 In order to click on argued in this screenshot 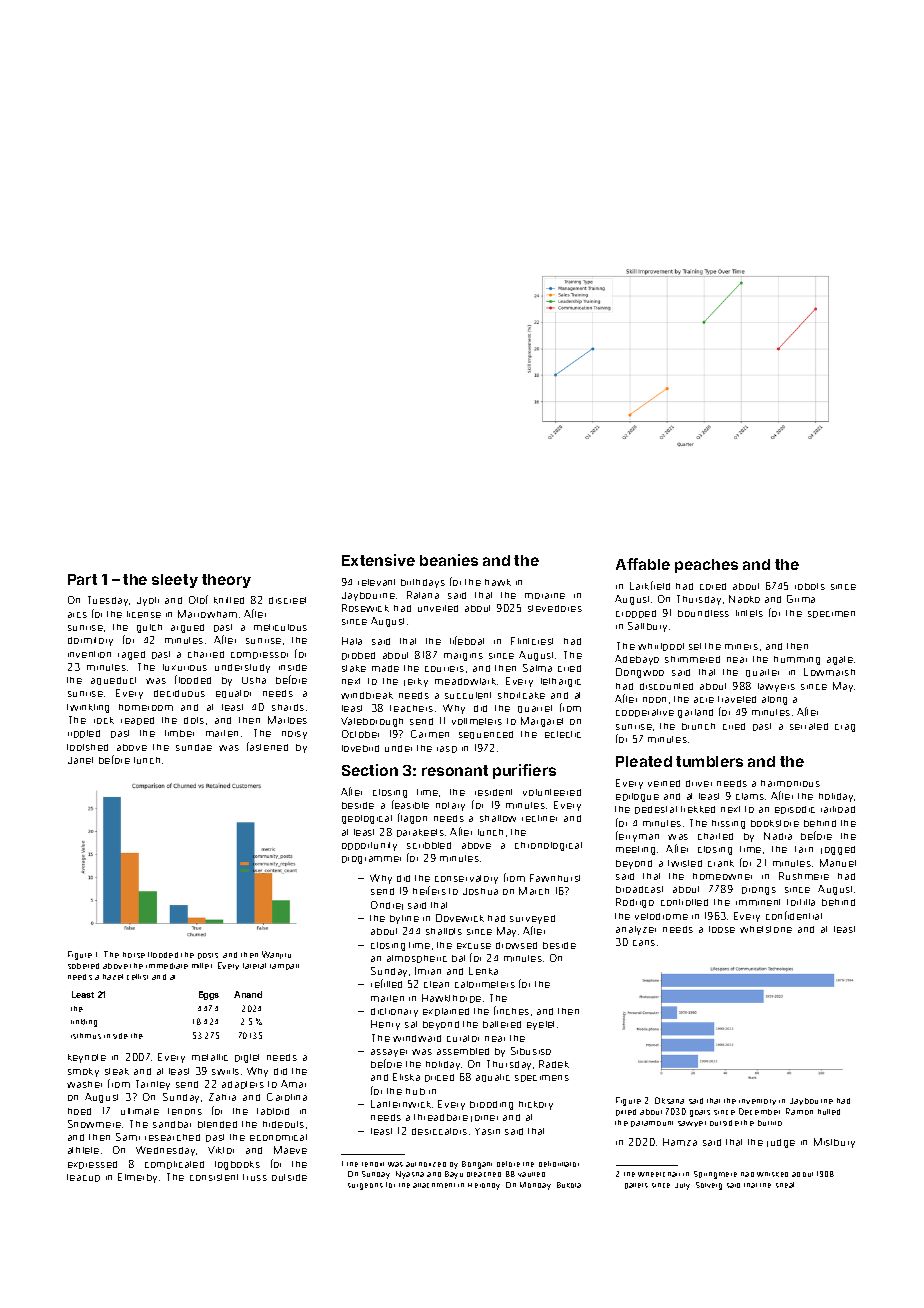, I will do `click(187, 628)`.
